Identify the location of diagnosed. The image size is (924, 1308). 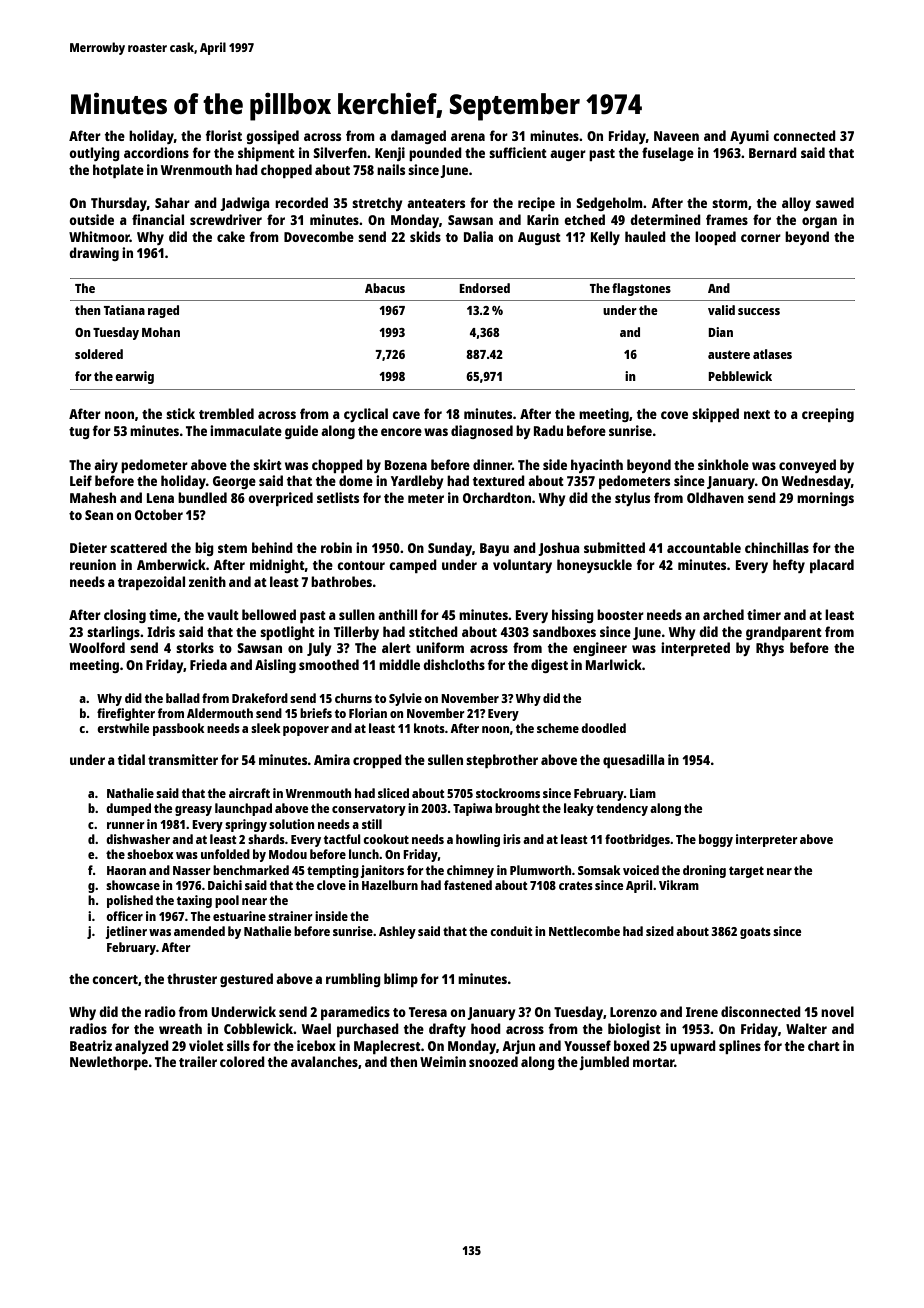
(482, 432).
